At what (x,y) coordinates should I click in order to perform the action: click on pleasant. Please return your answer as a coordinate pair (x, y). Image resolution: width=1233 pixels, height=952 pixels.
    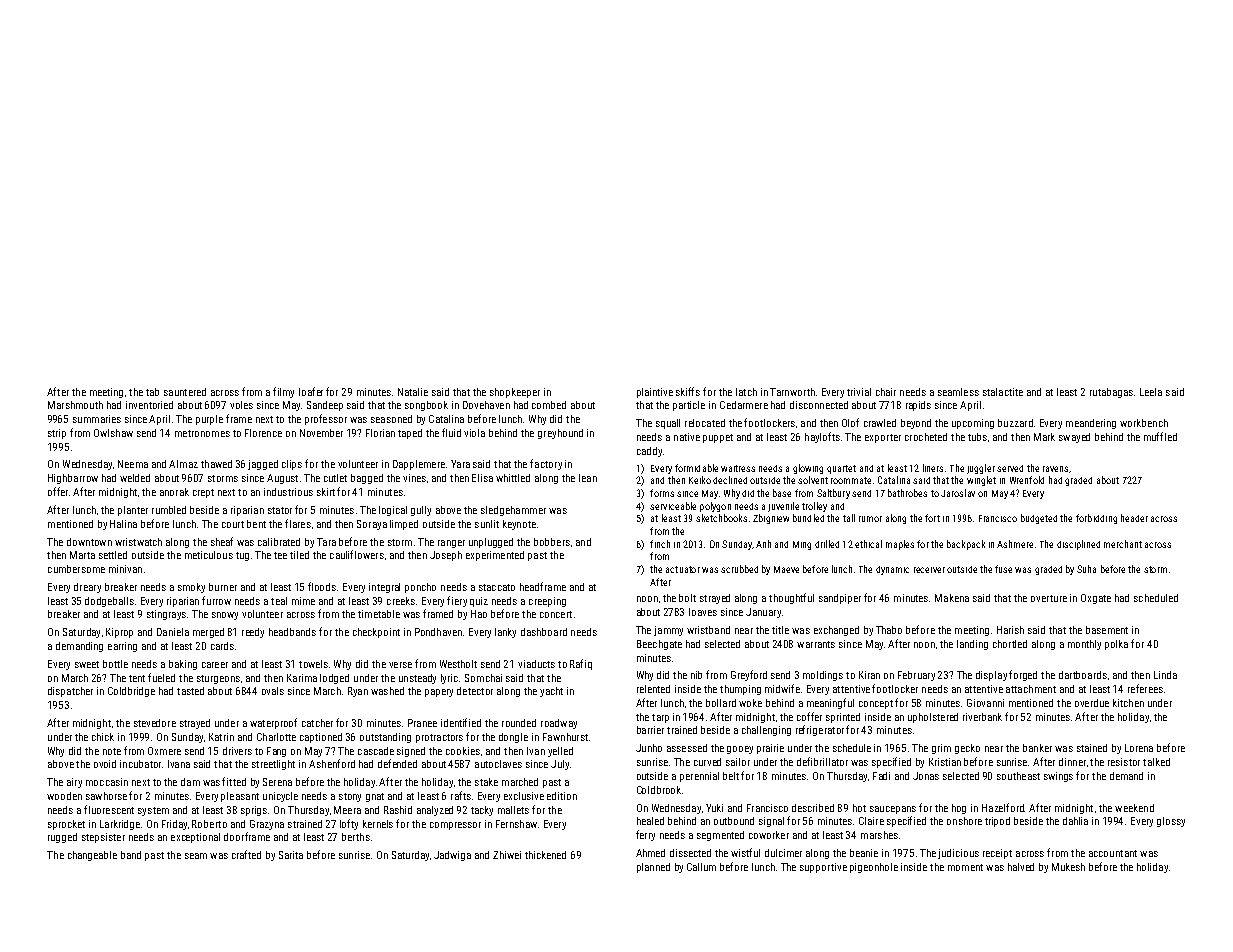
    Looking at the image, I should click on (240, 797).
